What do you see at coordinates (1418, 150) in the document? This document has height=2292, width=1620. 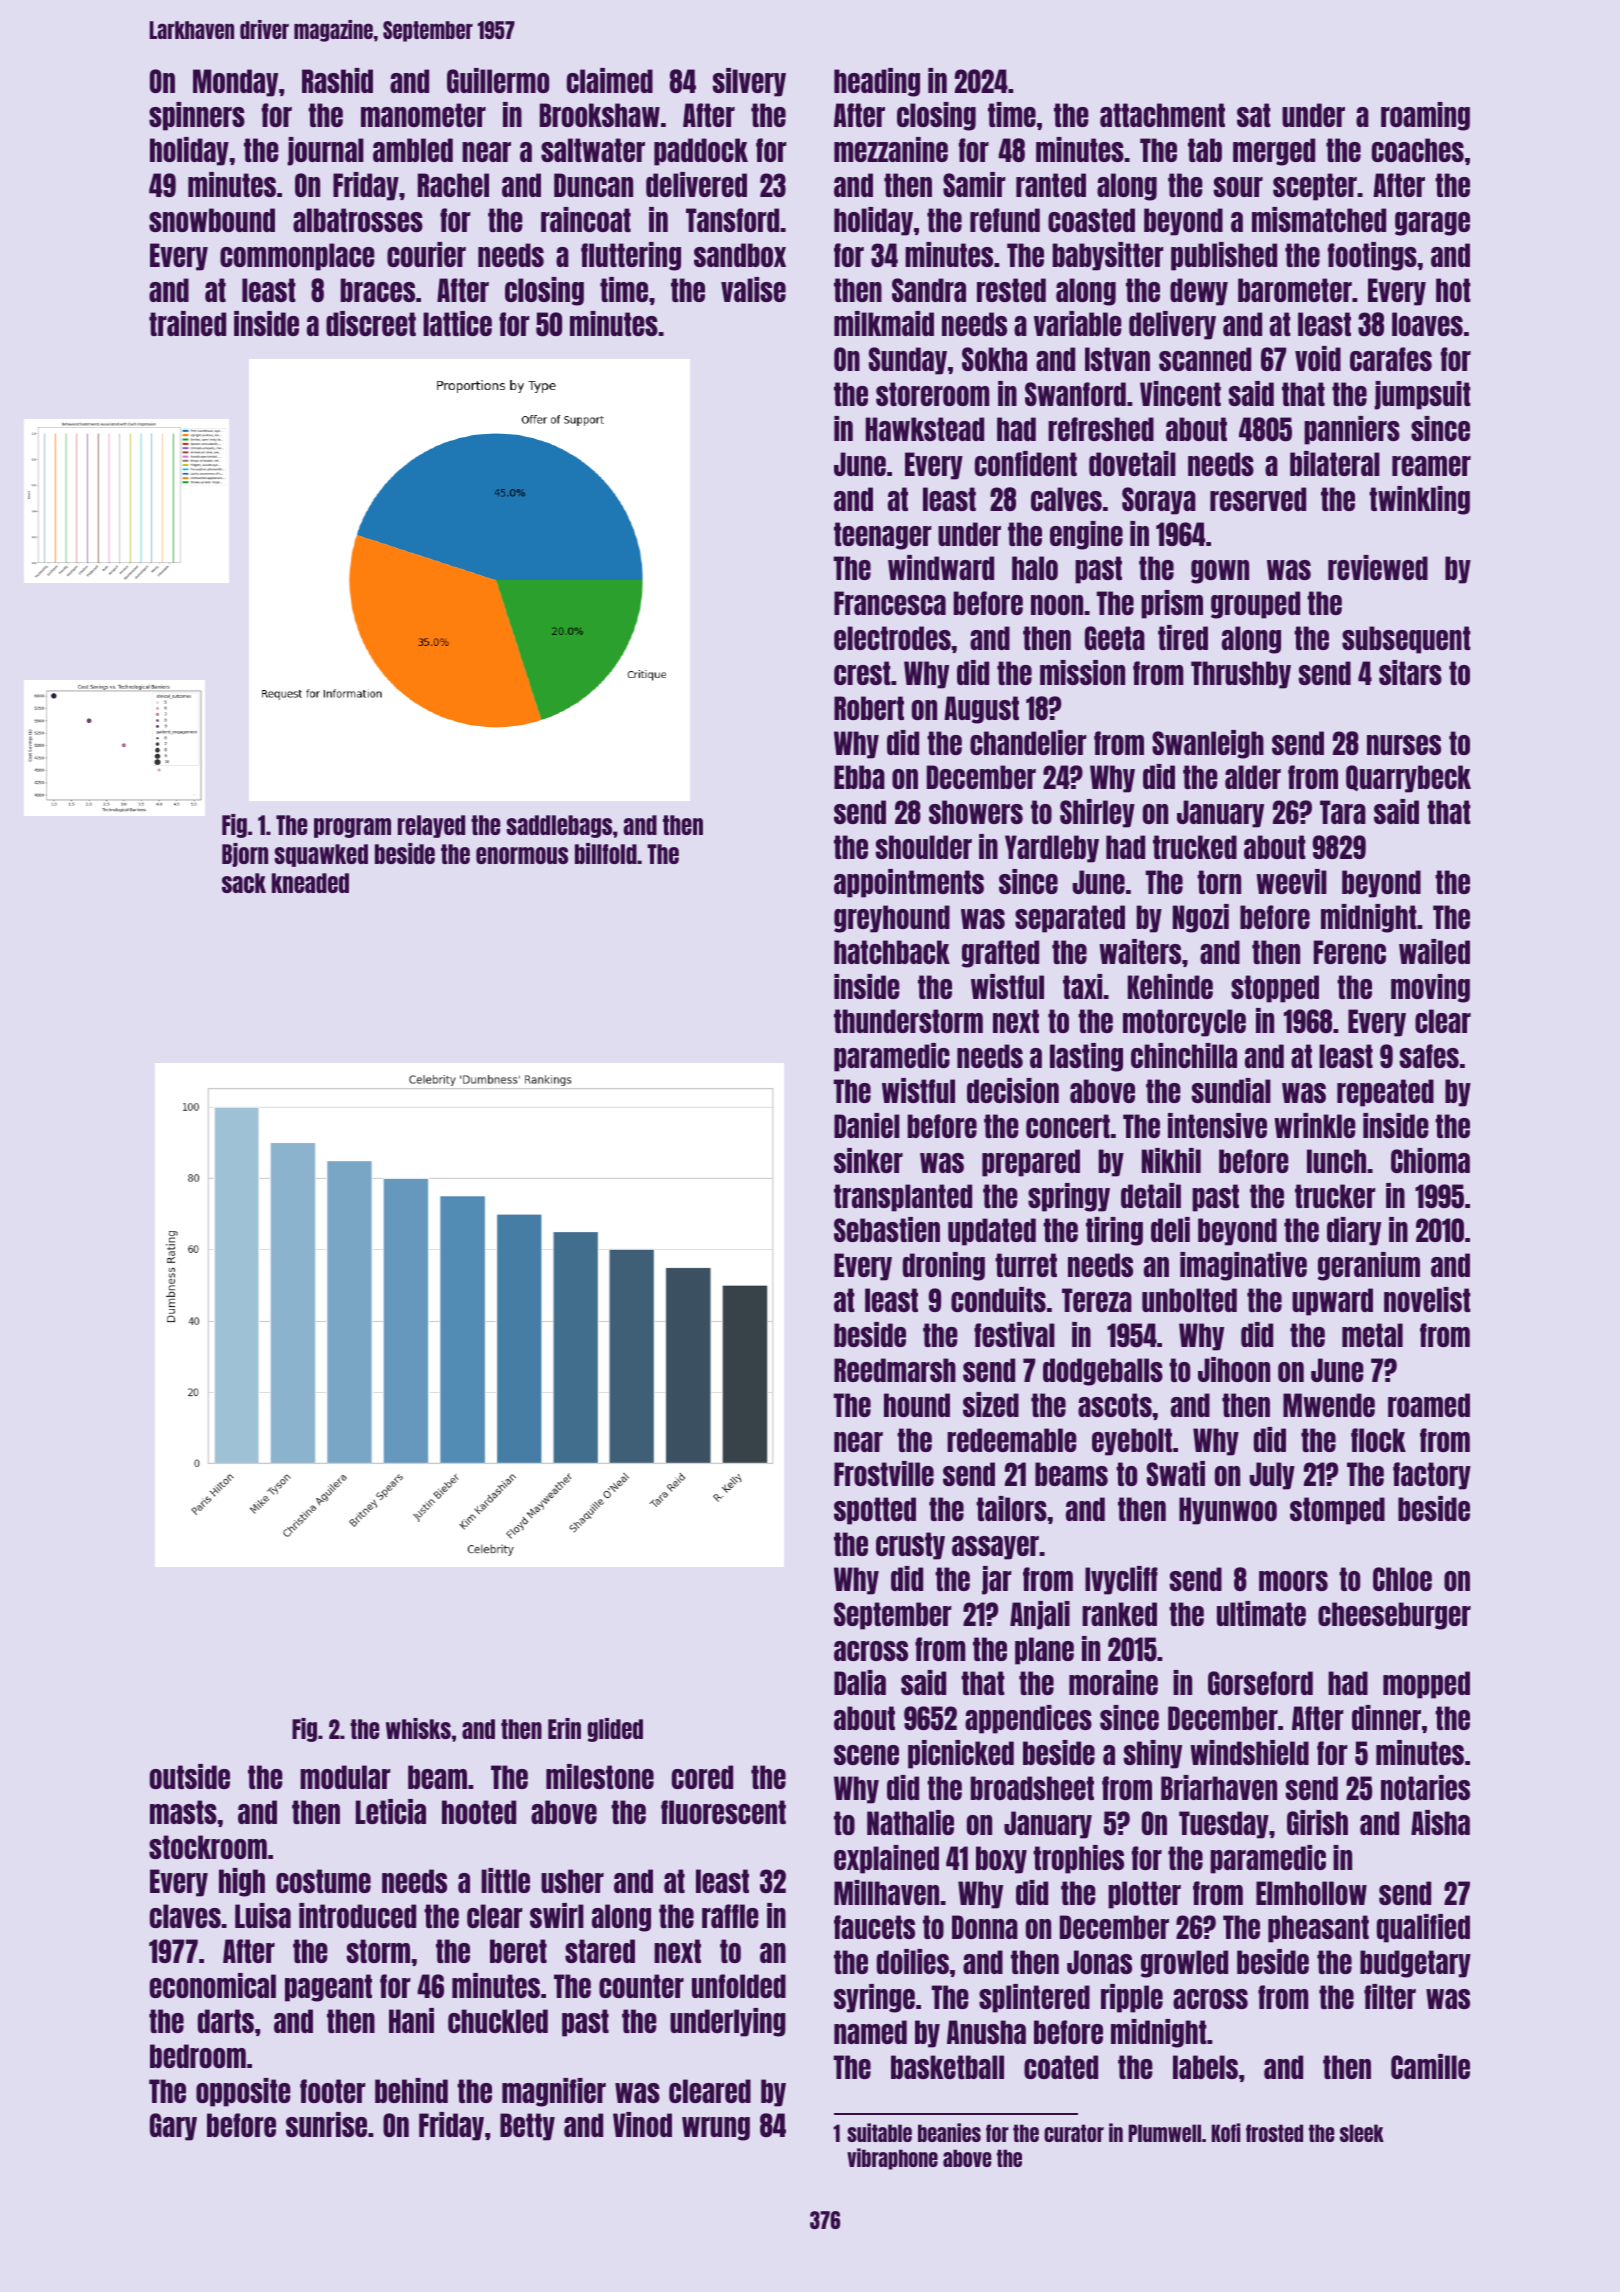 I see `coaches` at bounding box center [1418, 150].
